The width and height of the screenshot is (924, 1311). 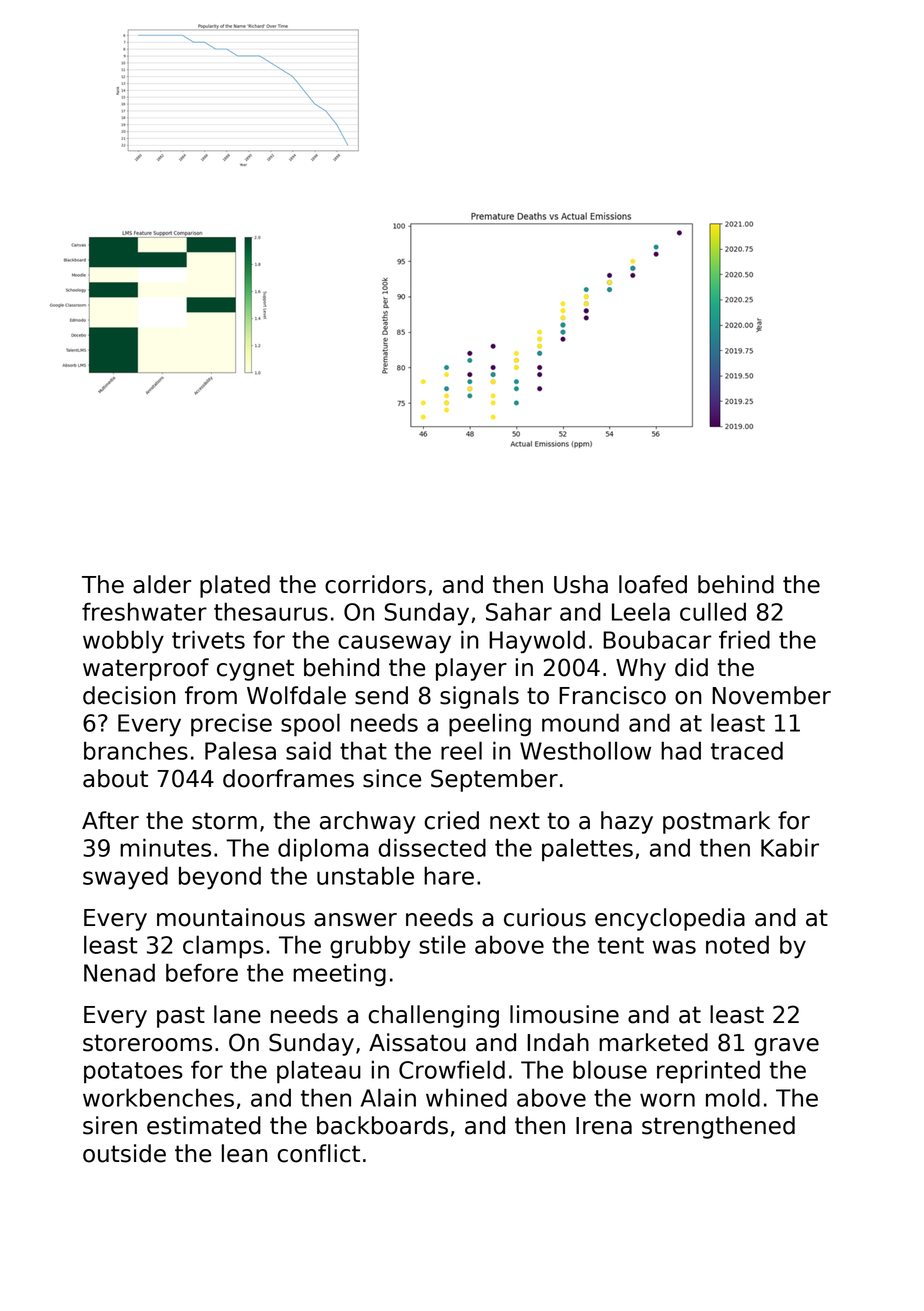 I want to click on mold, so click(x=733, y=1097).
